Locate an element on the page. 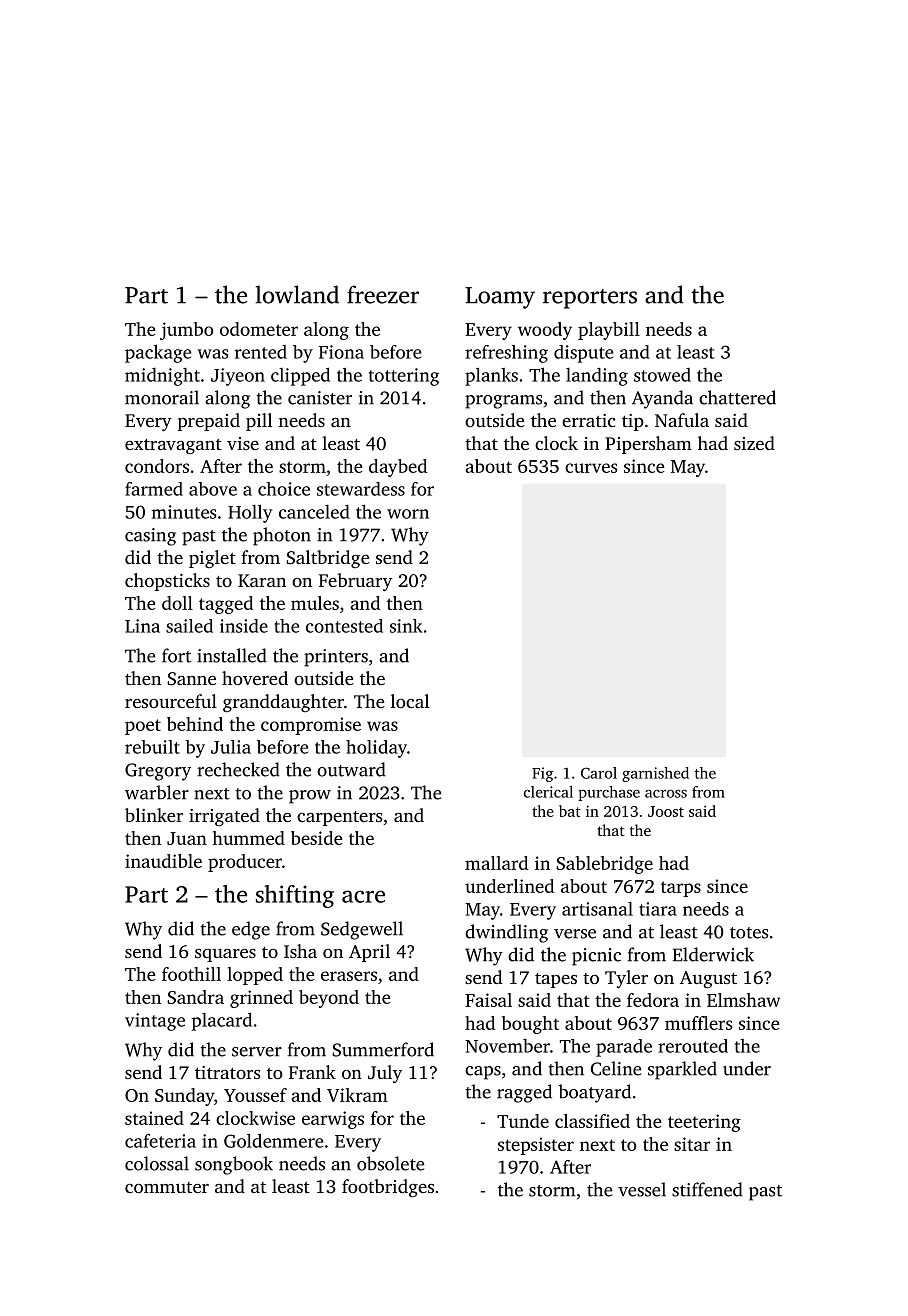 Image resolution: width=908 pixels, height=1316 pixels. stowed is located at coordinates (662, 375).
